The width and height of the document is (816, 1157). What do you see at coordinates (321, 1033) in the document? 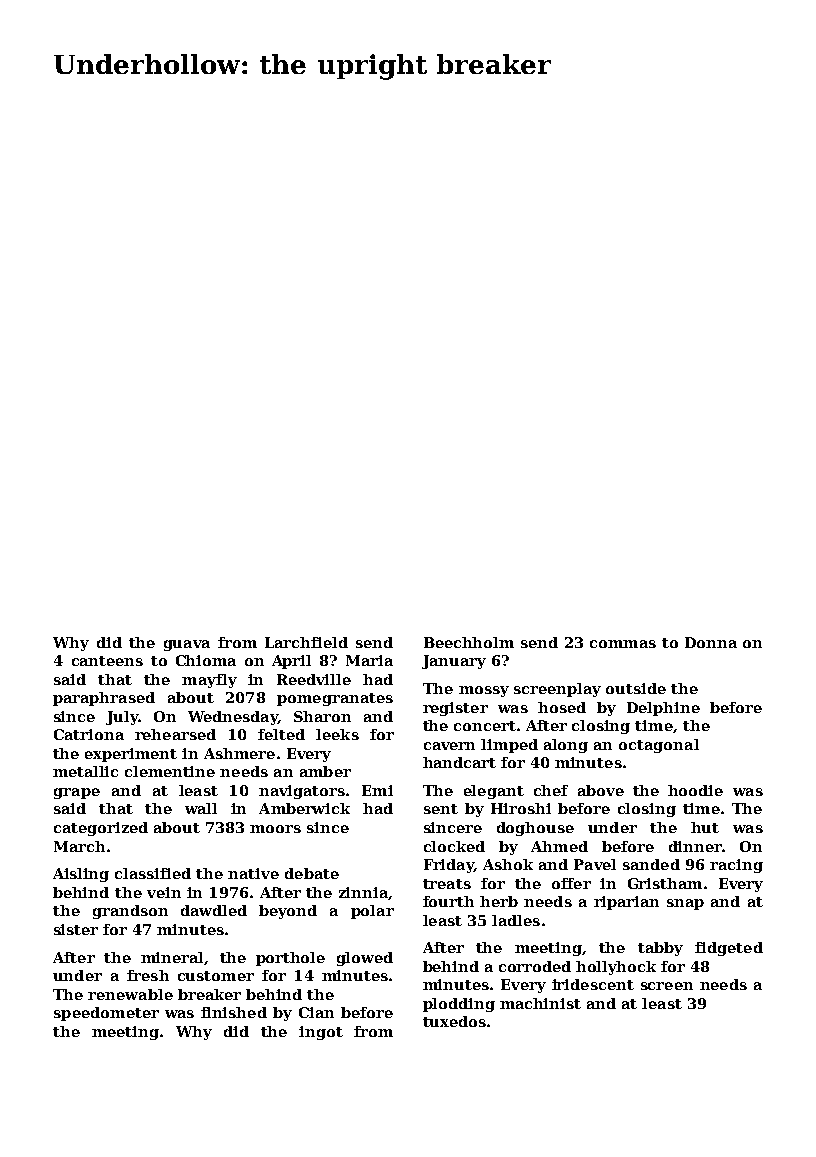
I see `ingot` at bounding box center [321, 1033].
